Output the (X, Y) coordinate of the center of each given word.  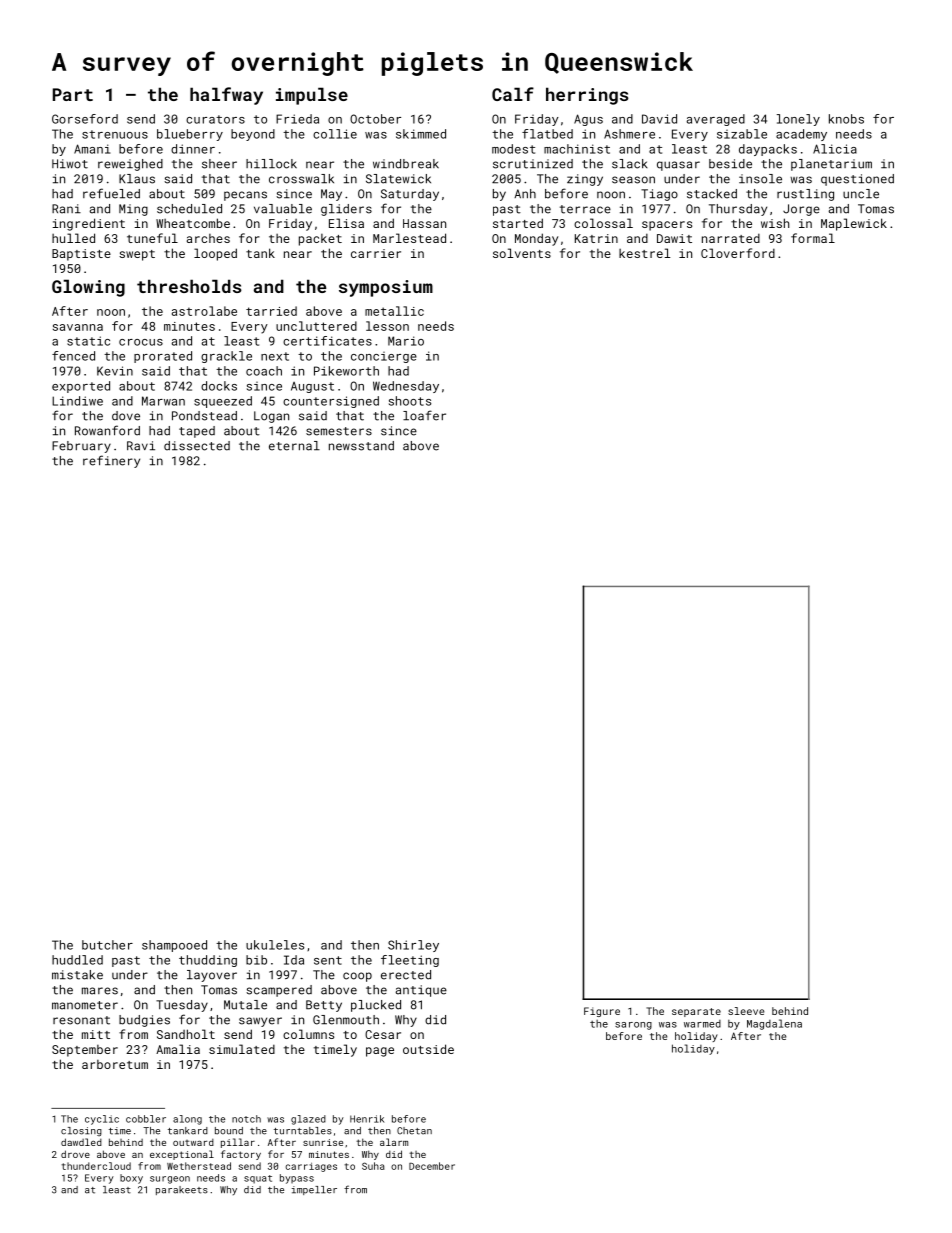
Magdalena (774, 1024)
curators (215, 119)
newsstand (361, 446)
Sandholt (186, 1034)
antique (421, 991)
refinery (111, 461)
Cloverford (738, 253)
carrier (376, 253)
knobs (846, 119)
